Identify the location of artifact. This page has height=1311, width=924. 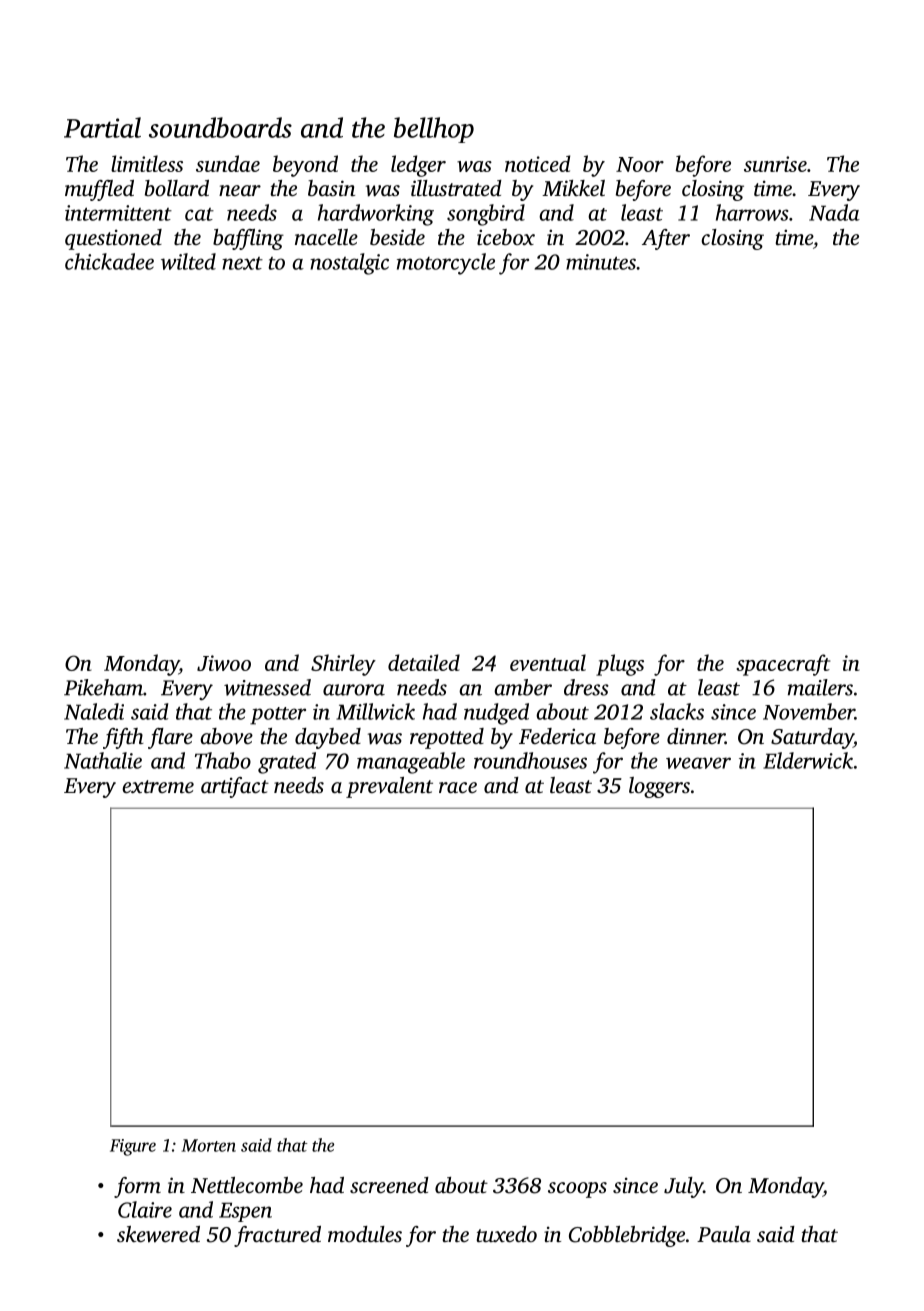
(235, 787).
